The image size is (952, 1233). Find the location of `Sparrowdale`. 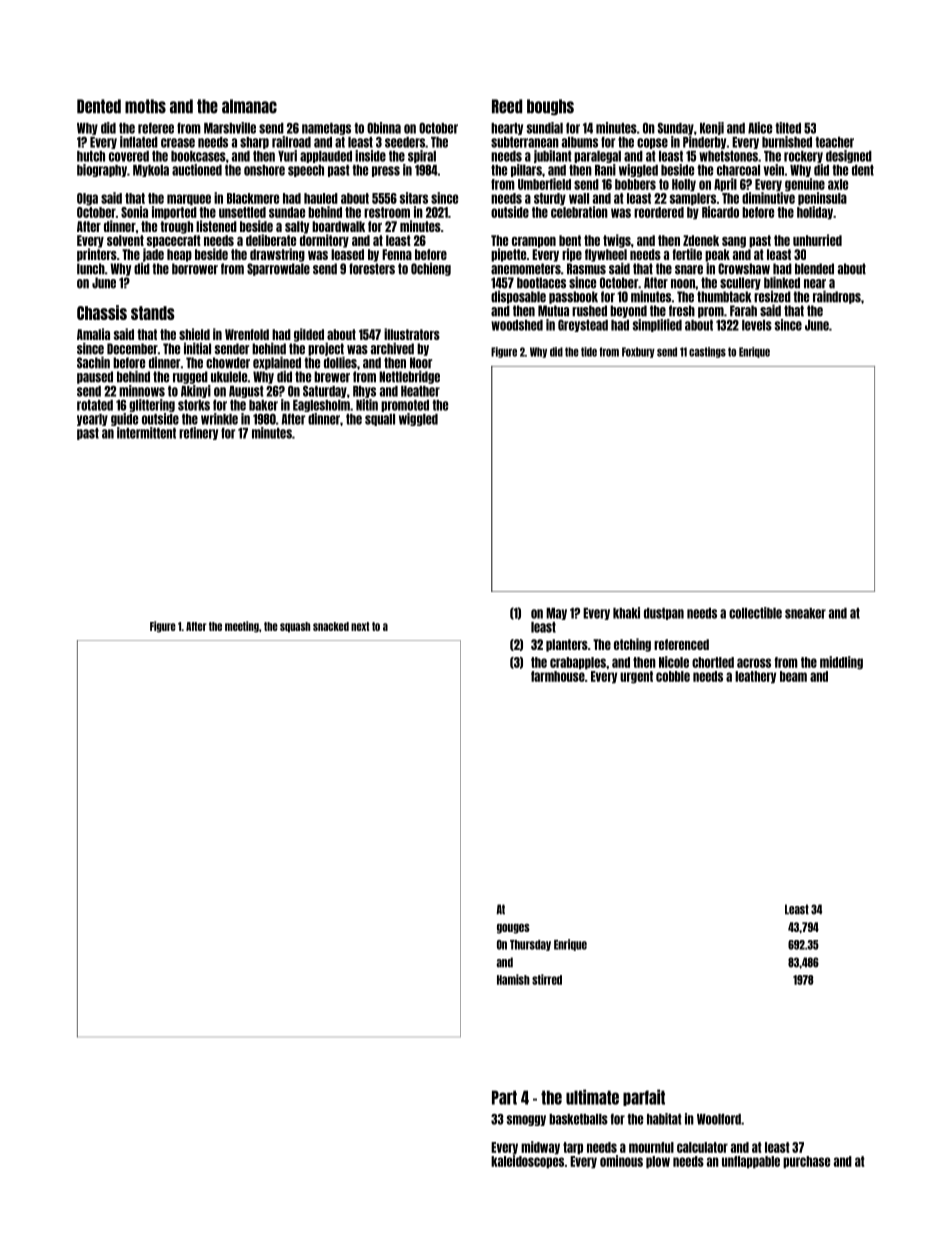

Sparrowdale is located at coordinates (278, 269).
